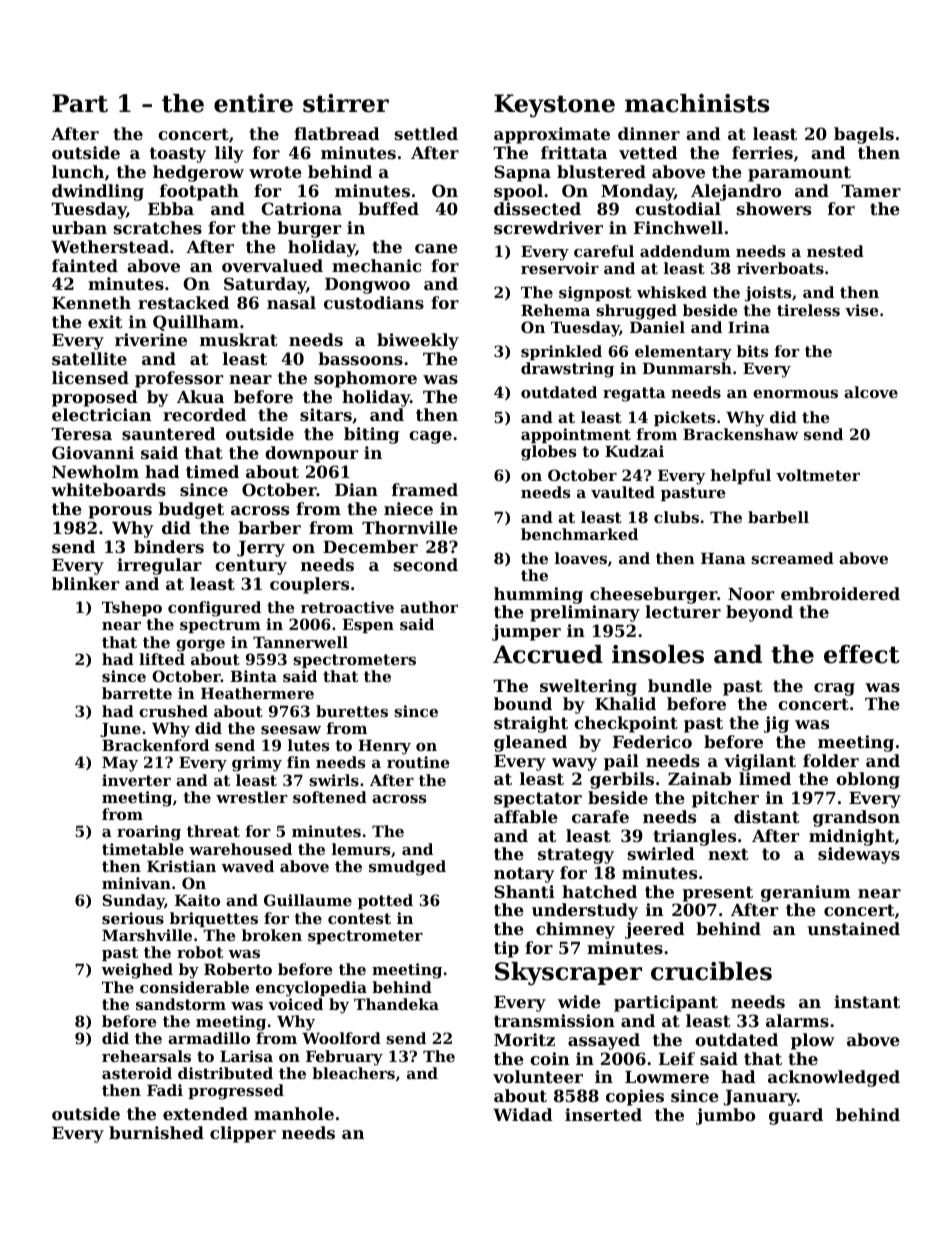 The width and height of the image is (952, 1233). Describe the element at coordinates (426, 564) in the image. I see `second` at that location.
